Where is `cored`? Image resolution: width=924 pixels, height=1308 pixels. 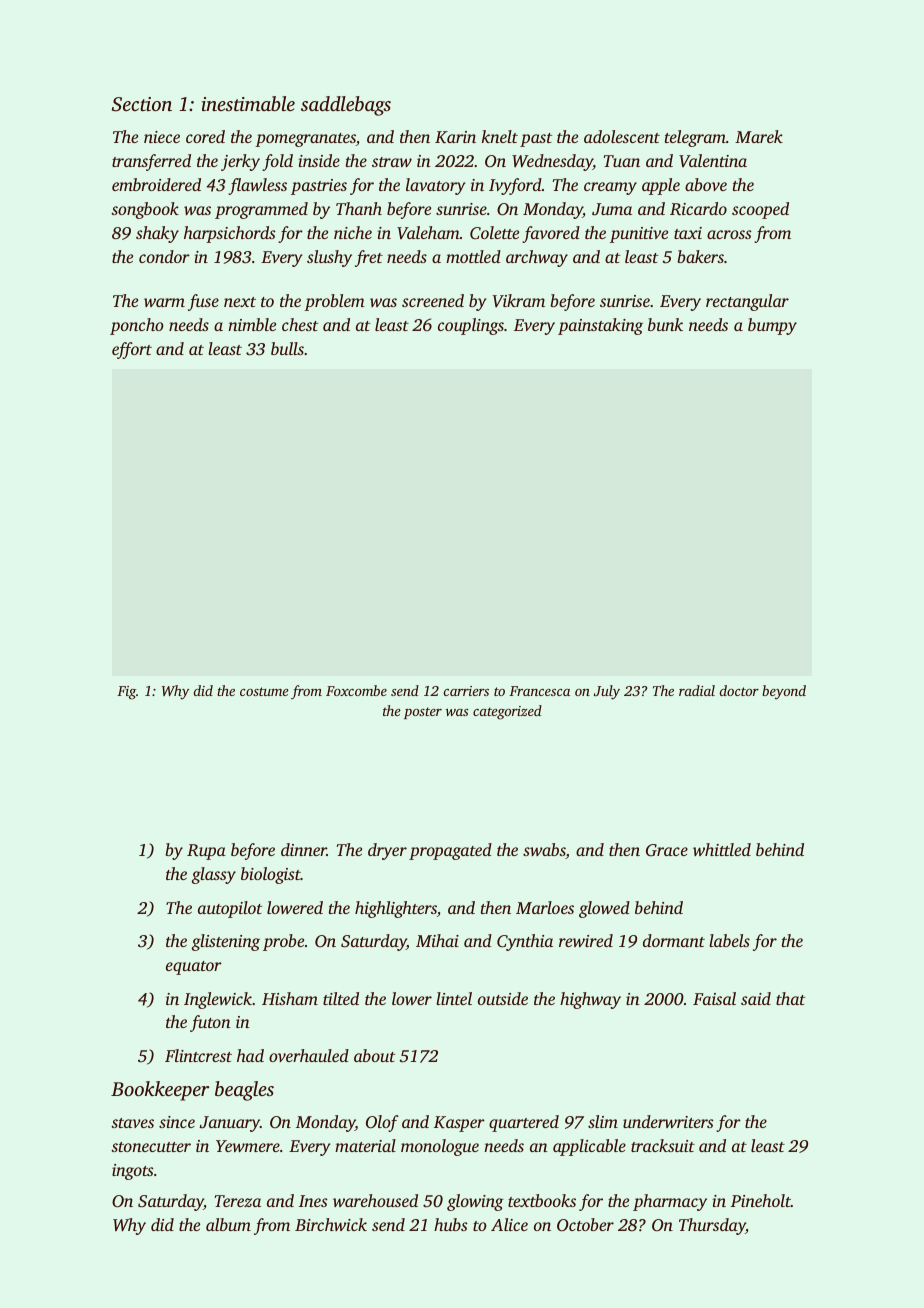
cored is located at coordinates (205, 136).
